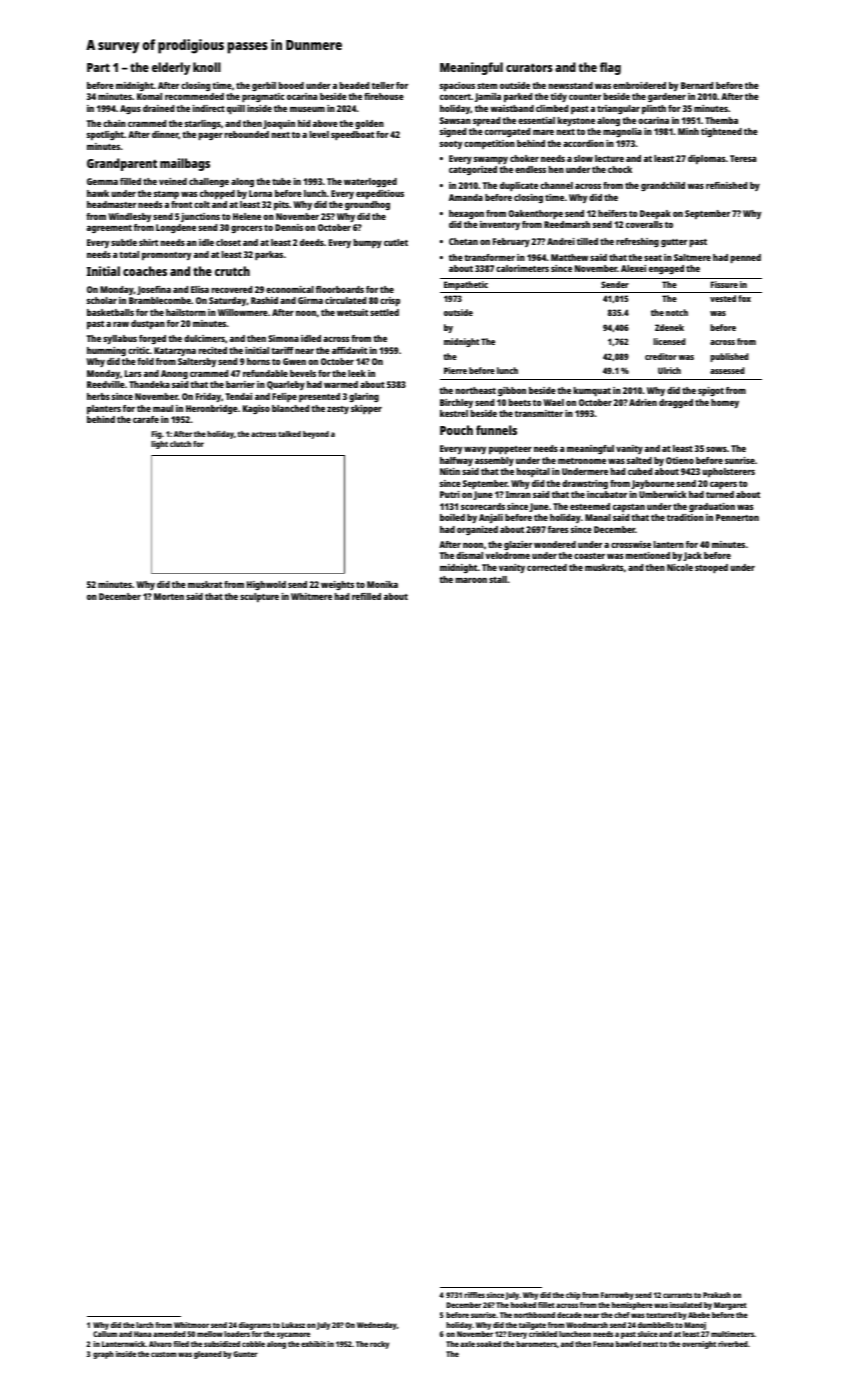 The width and height of the image is (849, 1400). What do you see at coordinates (522, 268) in the image?
I see `calorimeters` at bounding box center [522, 268].
